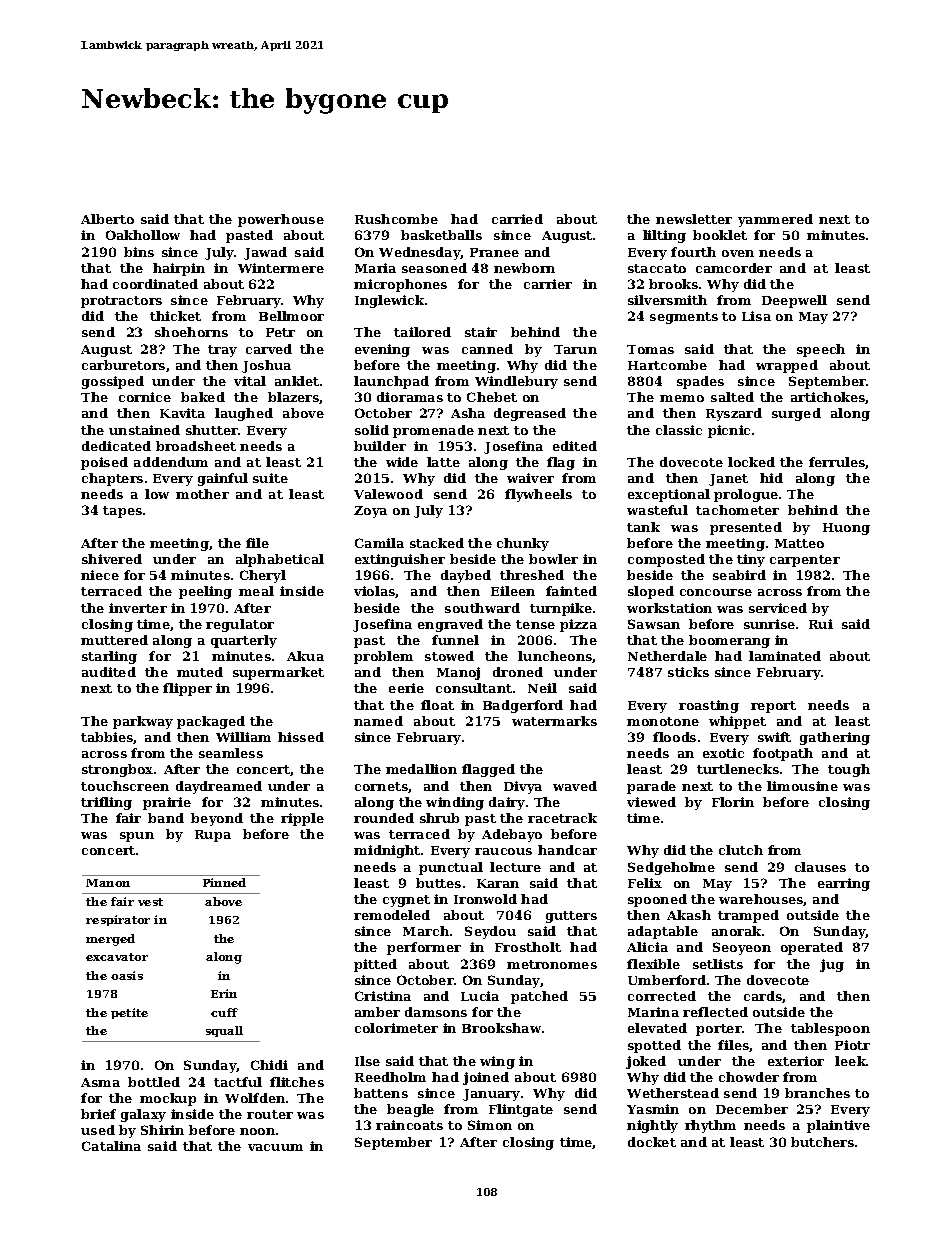 The height and width of the page is (1233, 952). What do you see at coordinates (455, 640) in the page?
I see `funnel` at bounding box center [455, 640].
